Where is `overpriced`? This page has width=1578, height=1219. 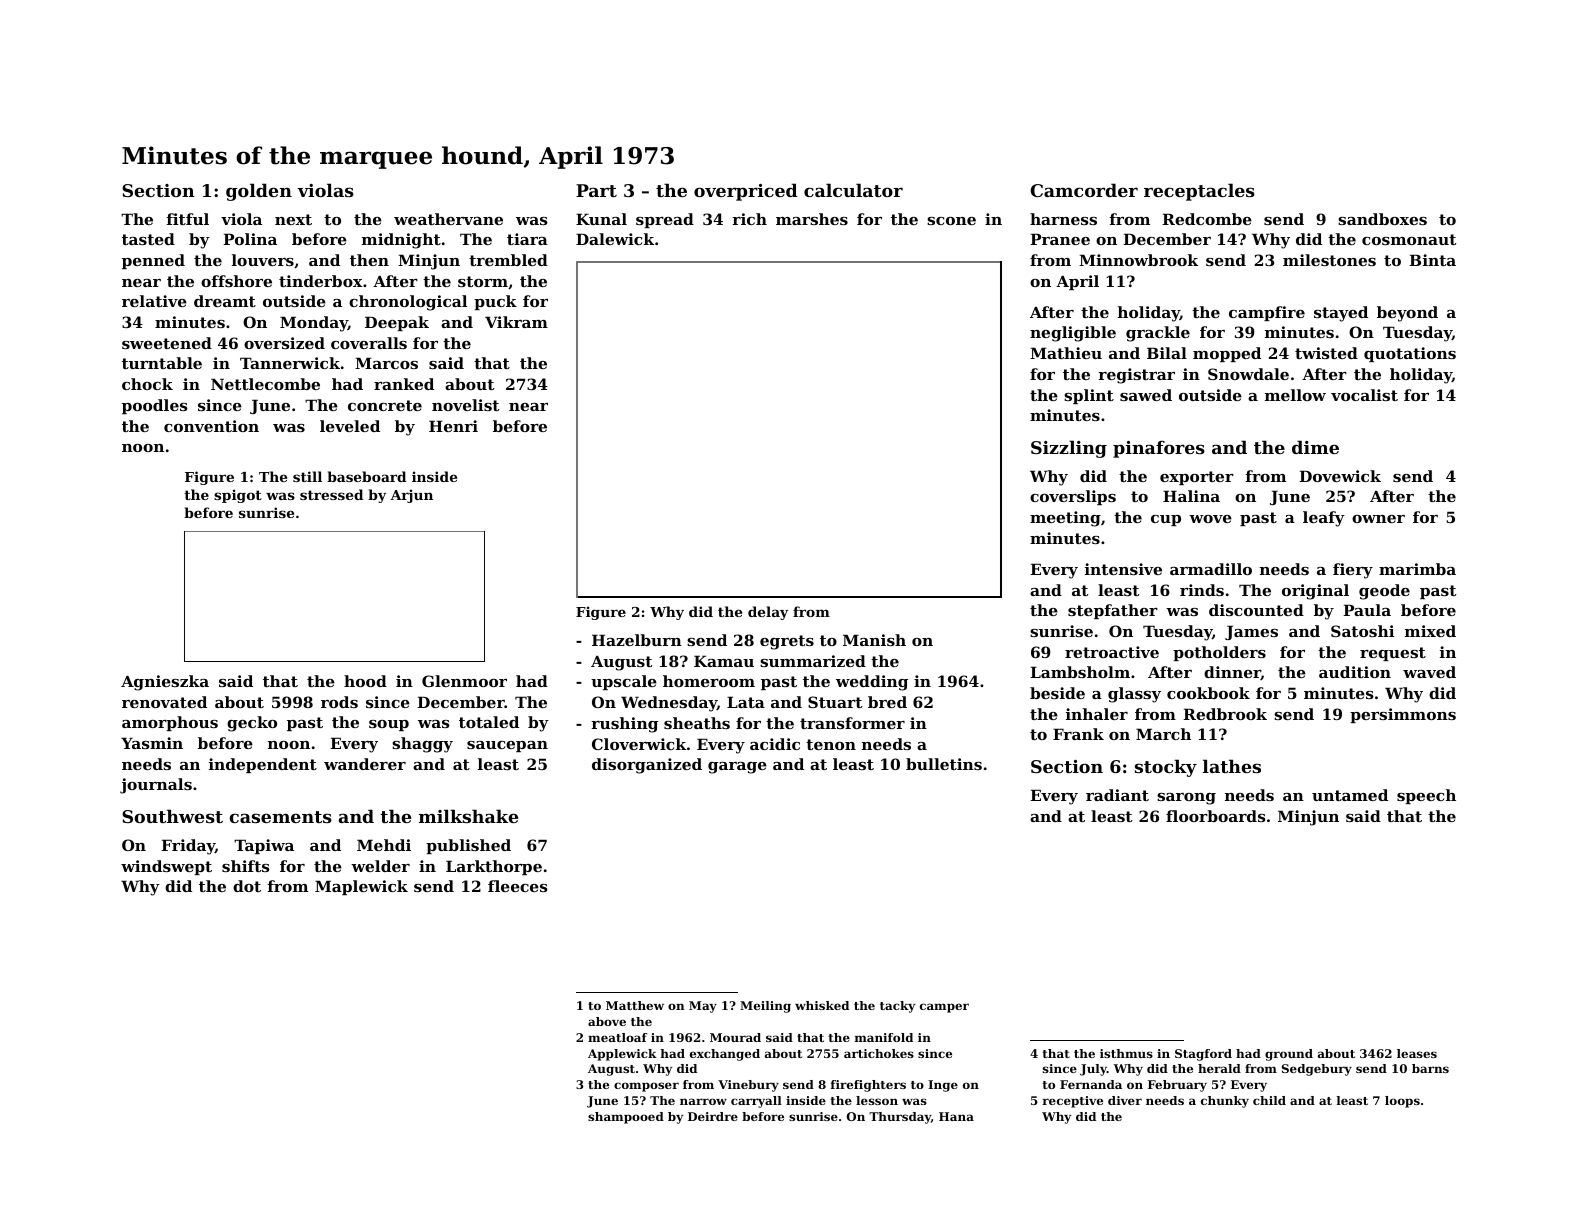
overpriced is located at coordinates (746, 192).
